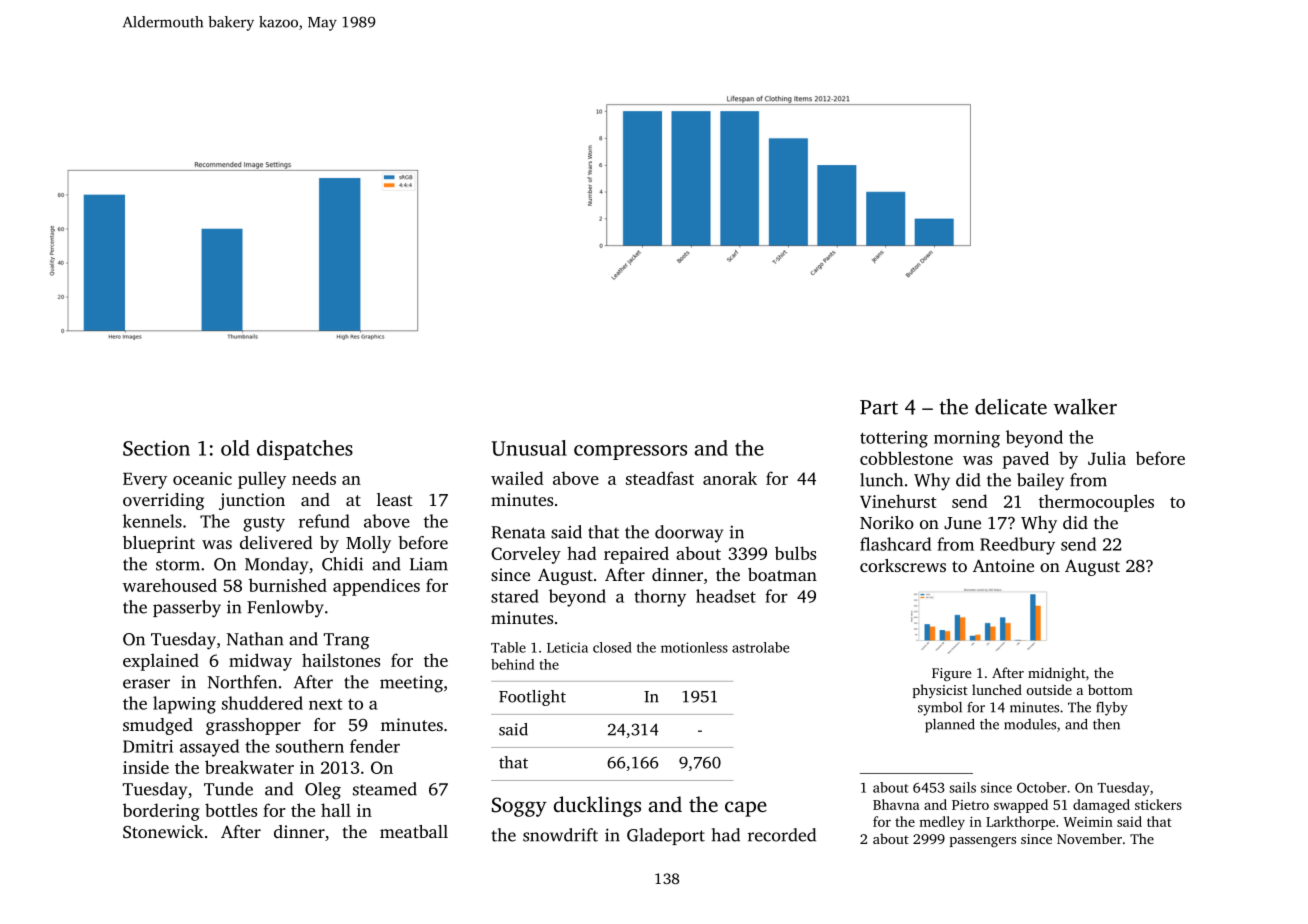 The height and width of the page is (924, 1308). Describe the element at coordinates (163, 832) in the page. I see `Stonewick` at that location.
